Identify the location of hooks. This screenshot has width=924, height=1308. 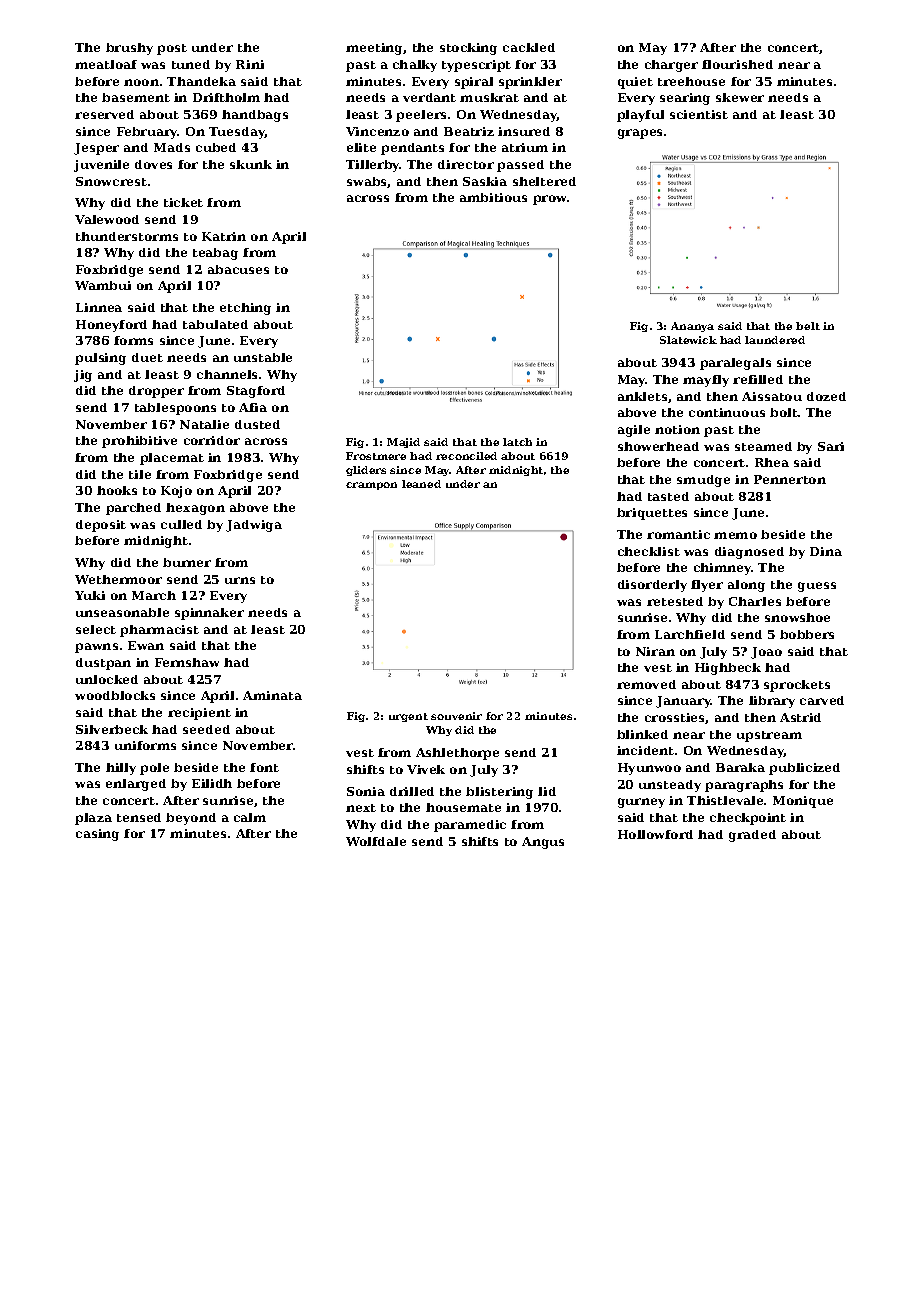
(117, 490).
